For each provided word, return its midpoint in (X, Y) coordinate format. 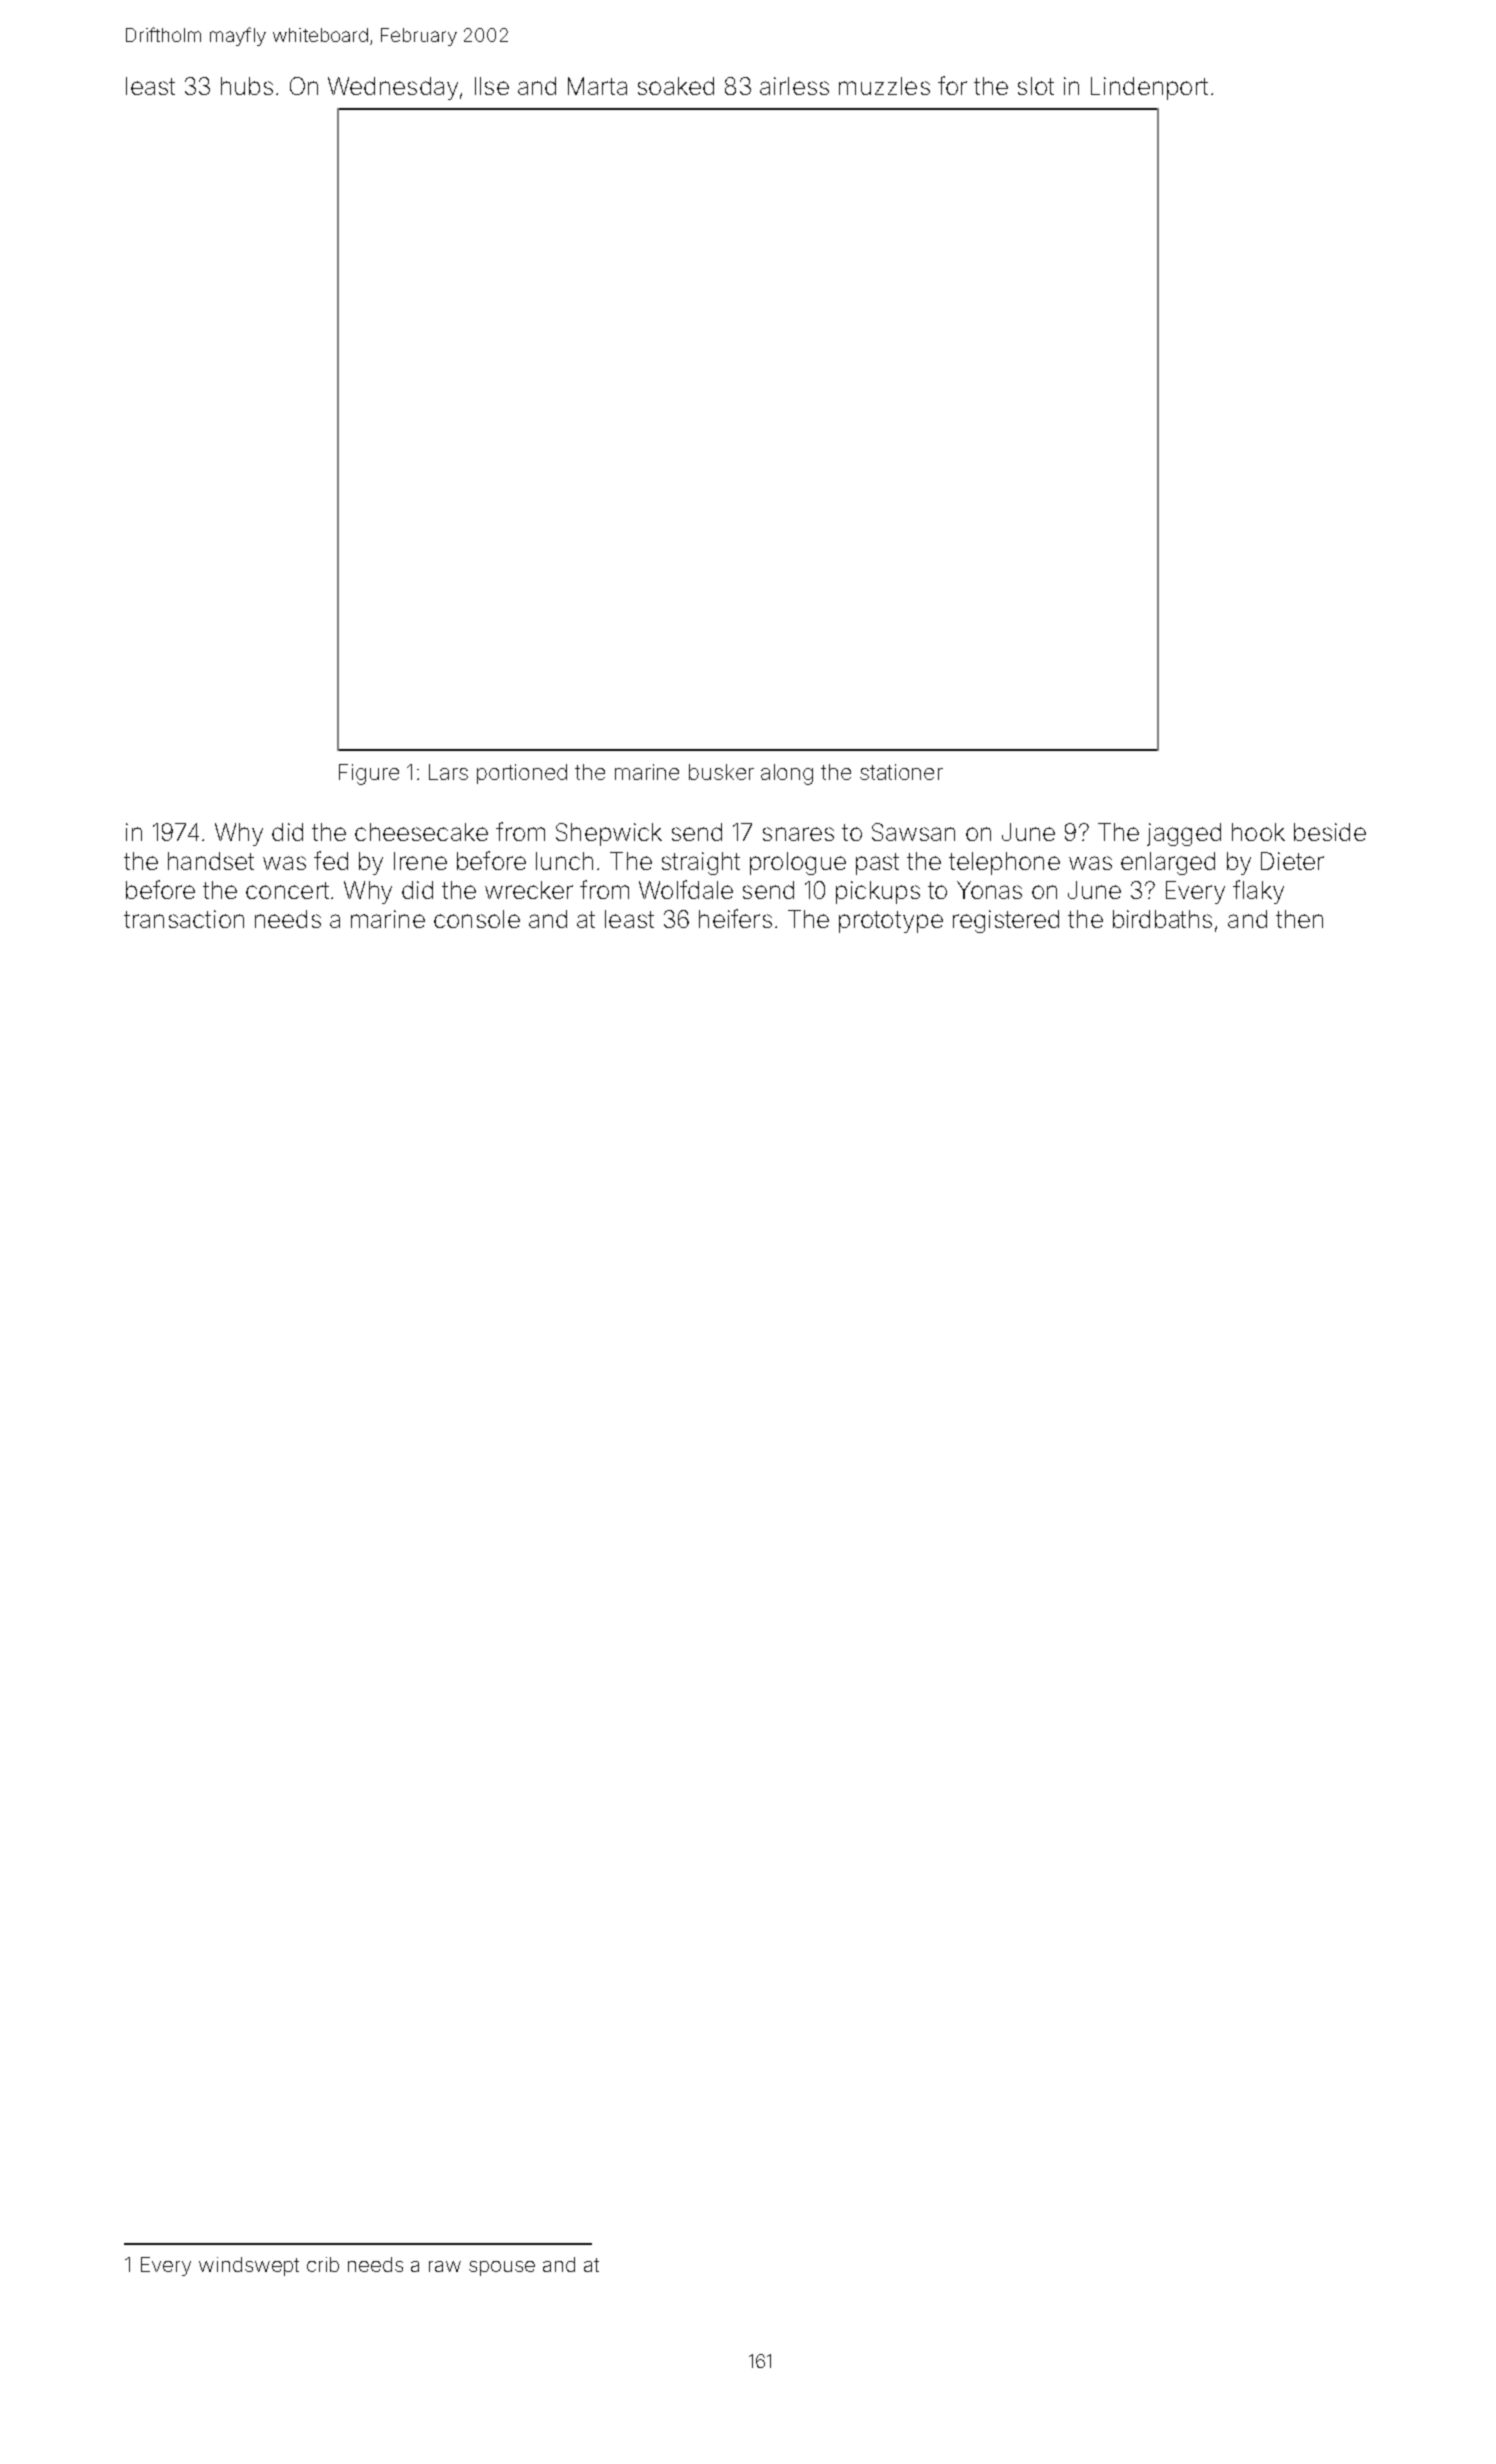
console (477, 919)
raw (445, 2266)
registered (1006, 921)
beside (1330, 832)
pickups (878, 892)
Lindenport (1149, 88)
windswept (249, 2266)
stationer (901, 772)
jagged (1184, 834)
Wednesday (393, 88)
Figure (369, 774)
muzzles (884, 86)
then (1299, 919)
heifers (735, 918)
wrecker (529, 890)
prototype (891, 922)
